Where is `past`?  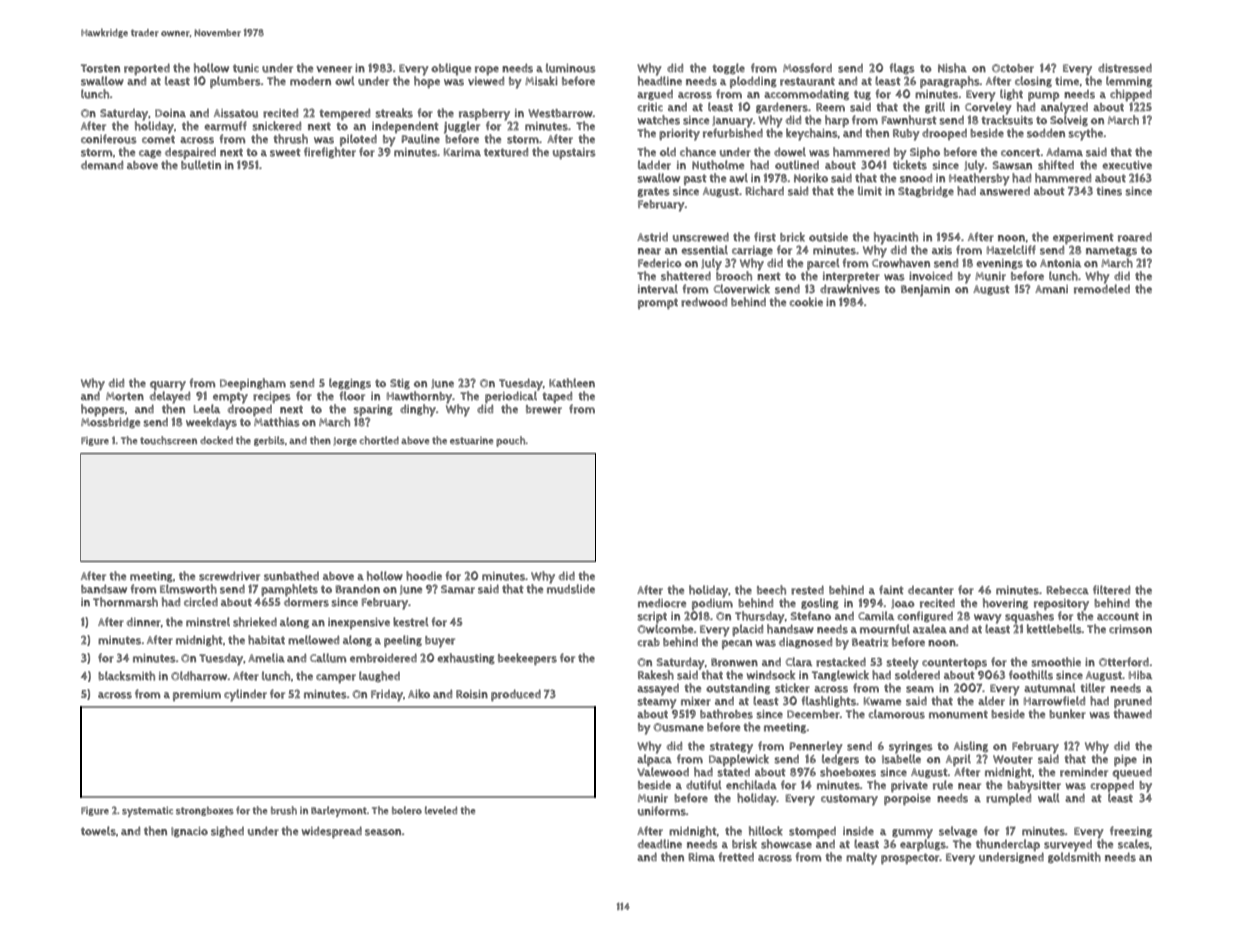 past is located at coordinates (695, 179).
